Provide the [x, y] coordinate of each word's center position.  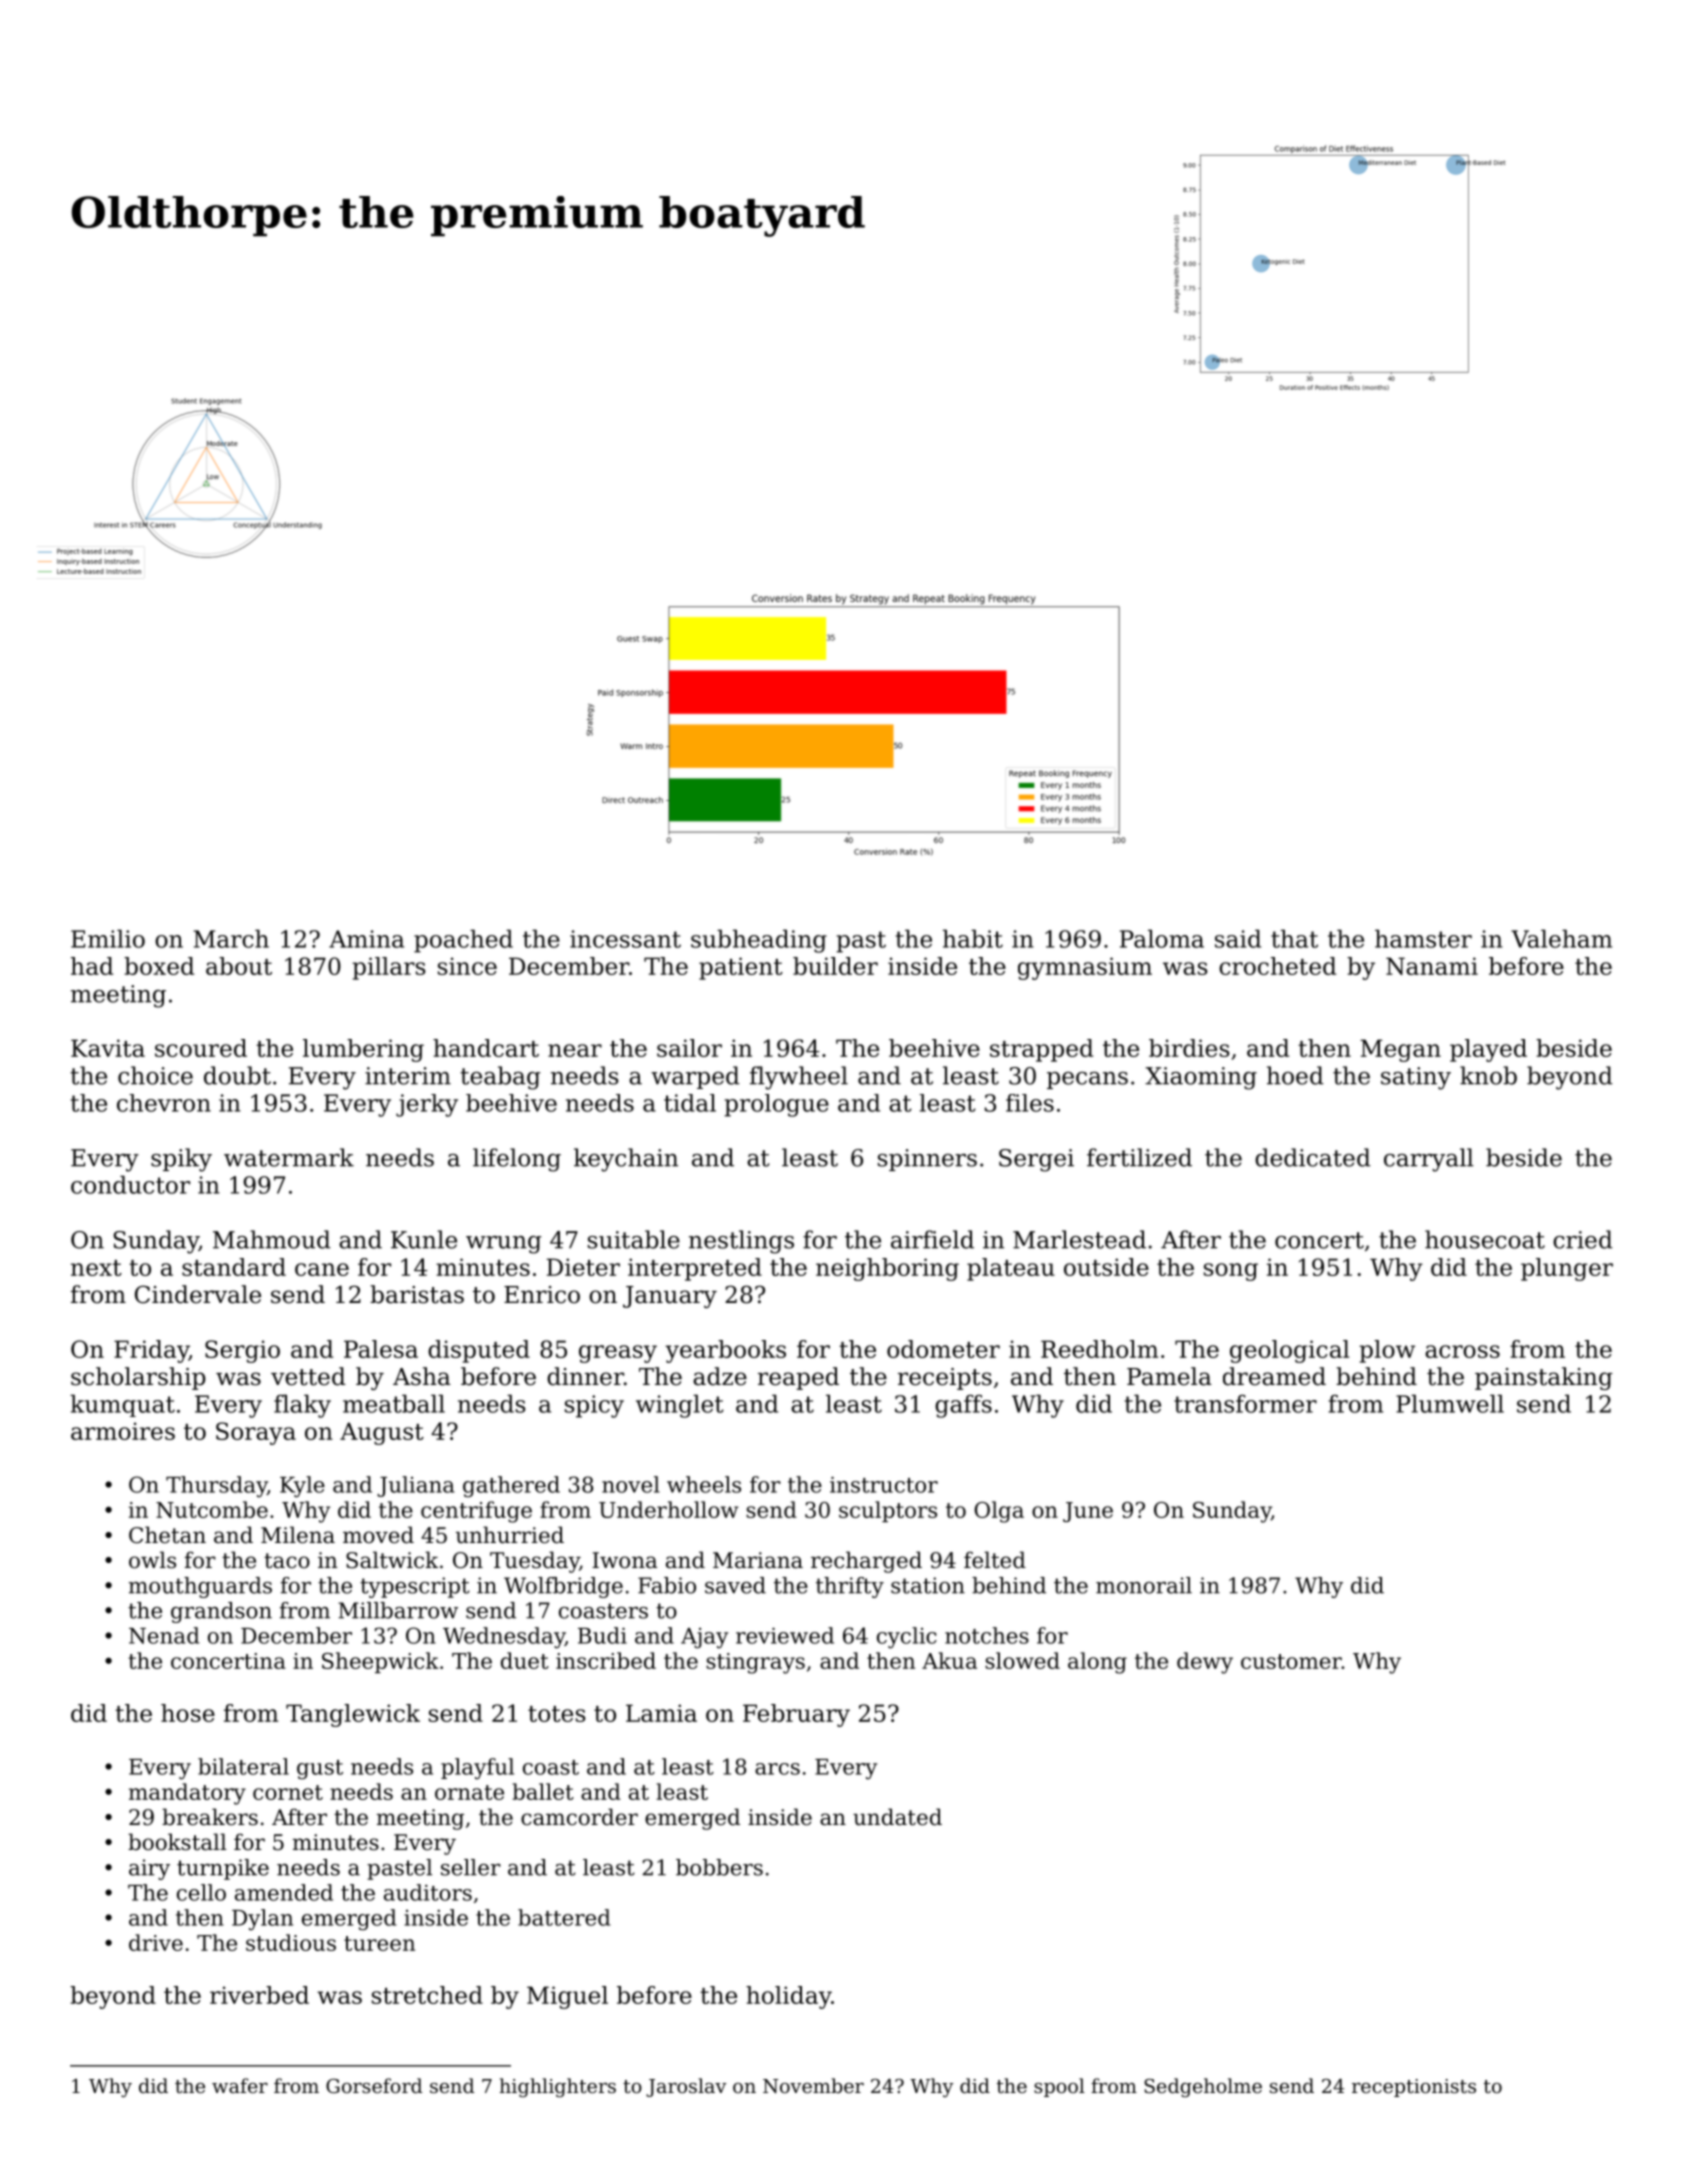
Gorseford [374, 2085]
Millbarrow [398, 1610]
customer [1291, 1661]
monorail [1144, 1585]
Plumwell [1450, 1403]
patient [741, 968]
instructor [884, 1484]
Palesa [381, 1349]
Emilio [108, 938]
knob [1488, 1075]
